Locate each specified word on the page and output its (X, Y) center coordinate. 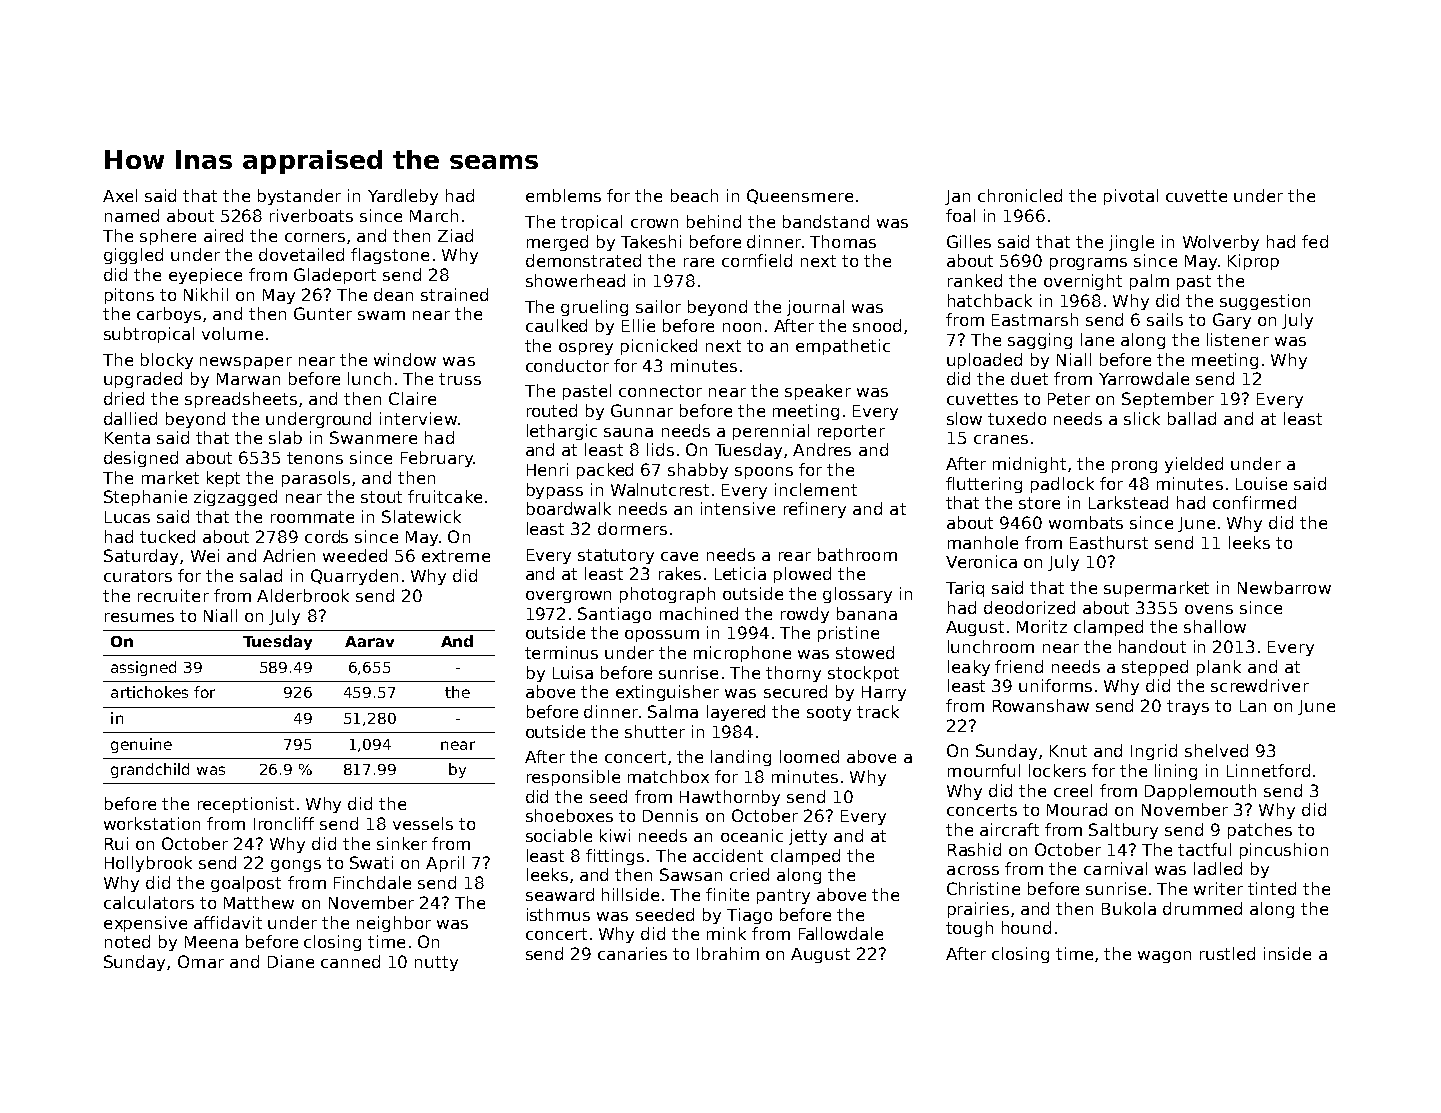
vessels (423, 823)
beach (694, 195)
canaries (632, 953)
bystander (299, 197)
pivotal (1131, 197)
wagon (1164, 957)
